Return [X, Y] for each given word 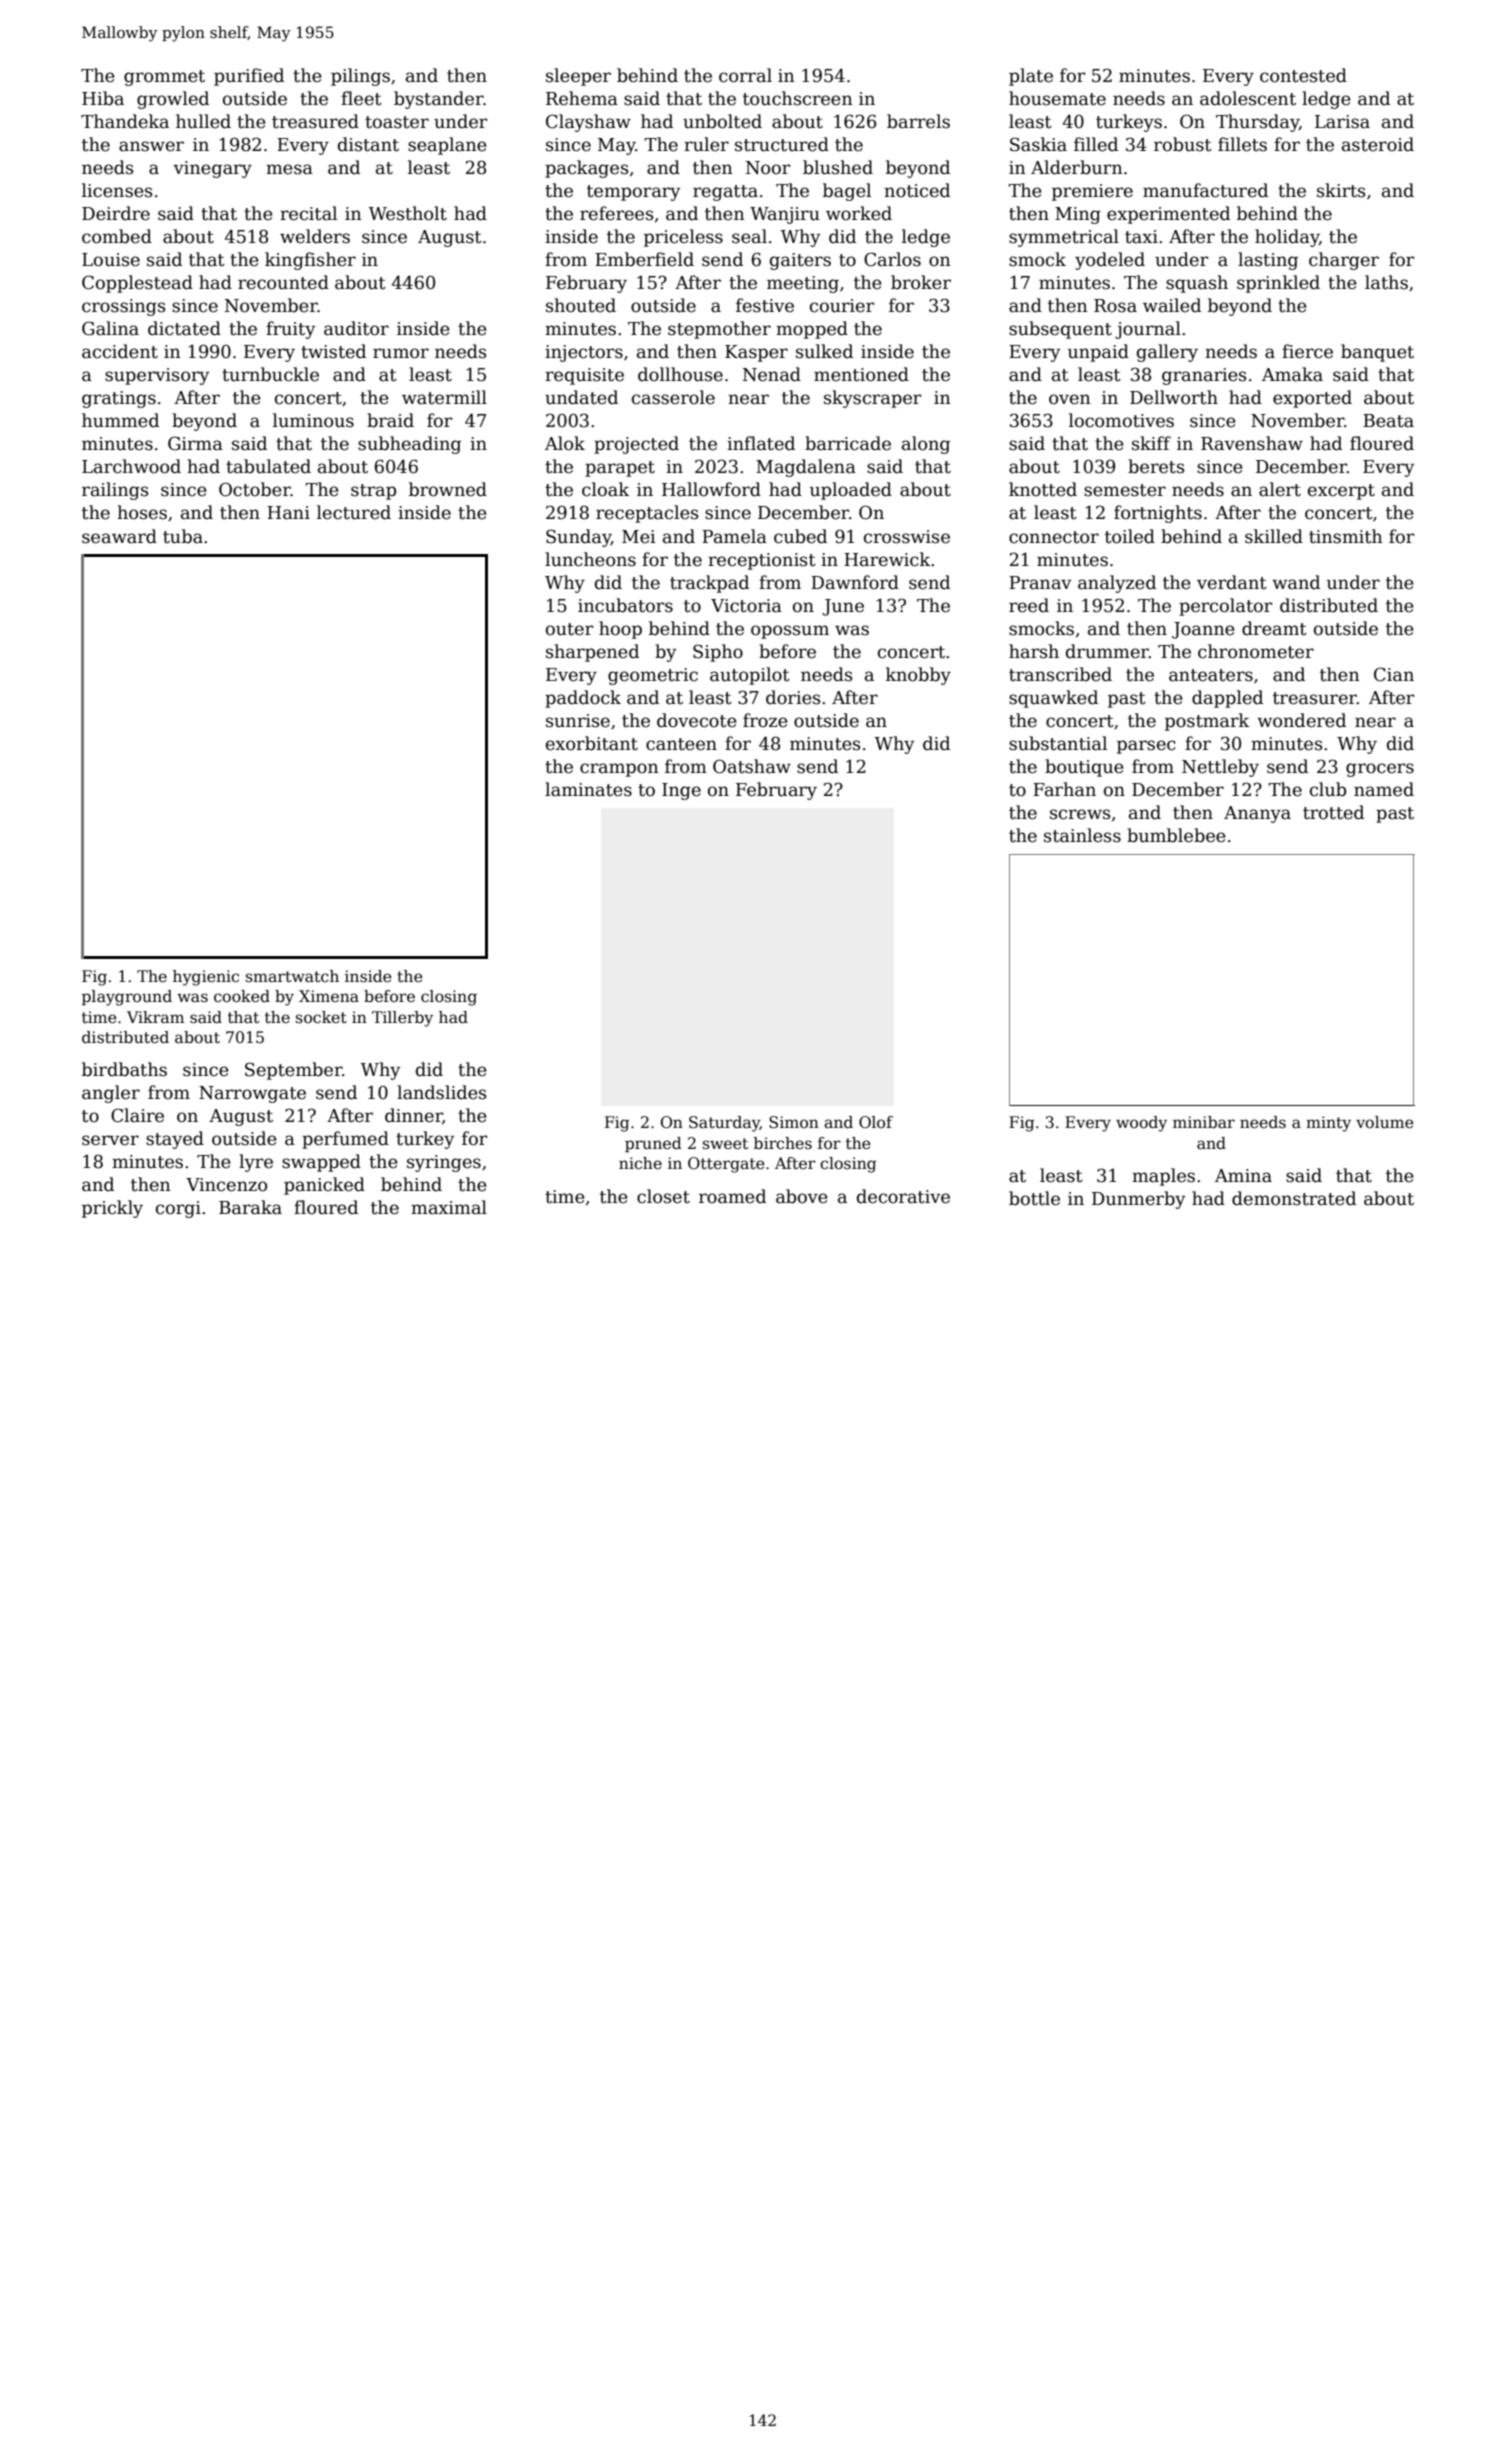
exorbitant [592, 743]
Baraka [250, 1207]
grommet [164, 78]
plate [1031, 77]
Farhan [1064, 789]
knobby [918, 676]
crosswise [907, 537]
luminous [313, 420]
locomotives [1121, 420]
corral [745, 75]
